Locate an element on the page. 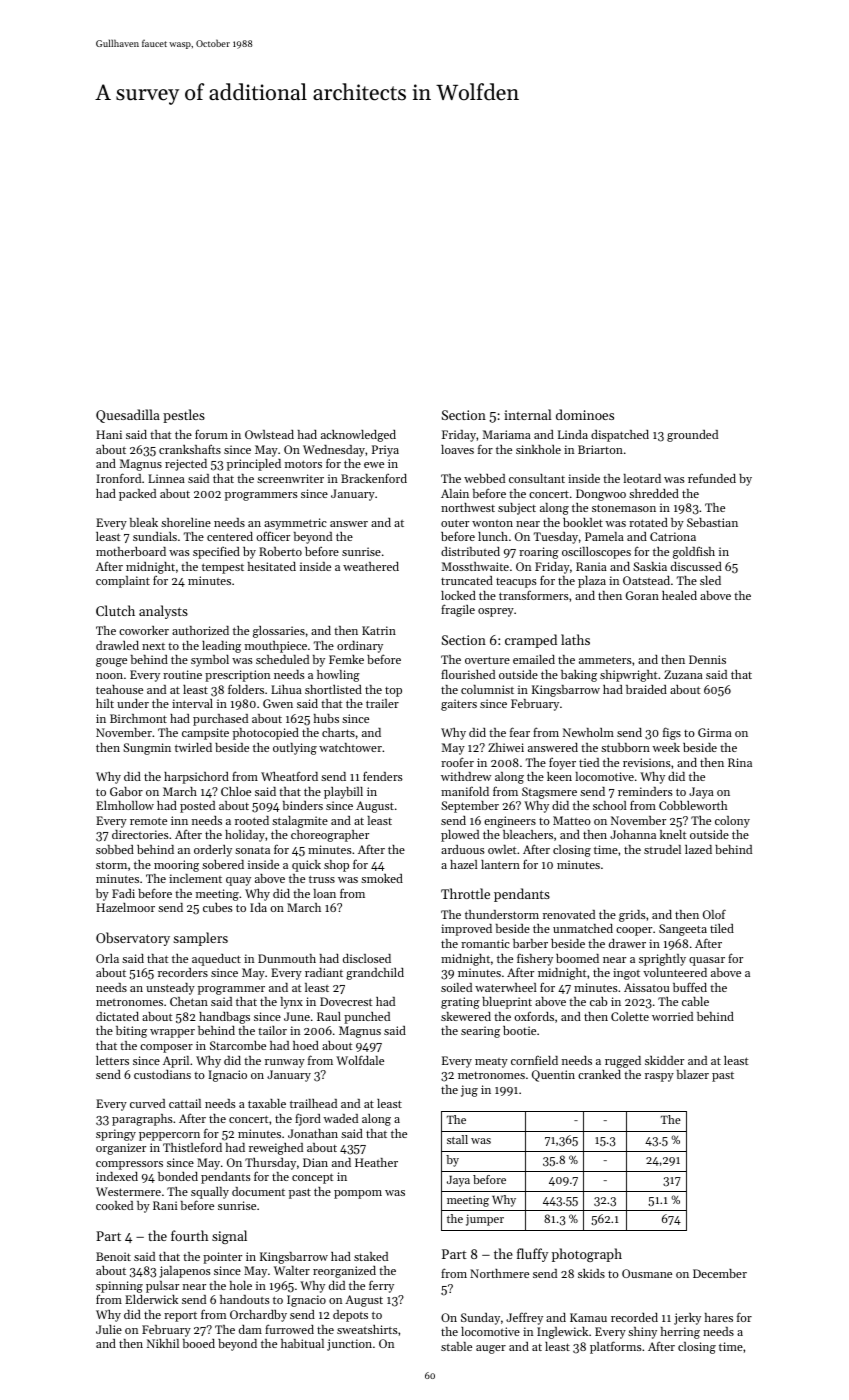  platforms is located at coordinates (616, 1347).
